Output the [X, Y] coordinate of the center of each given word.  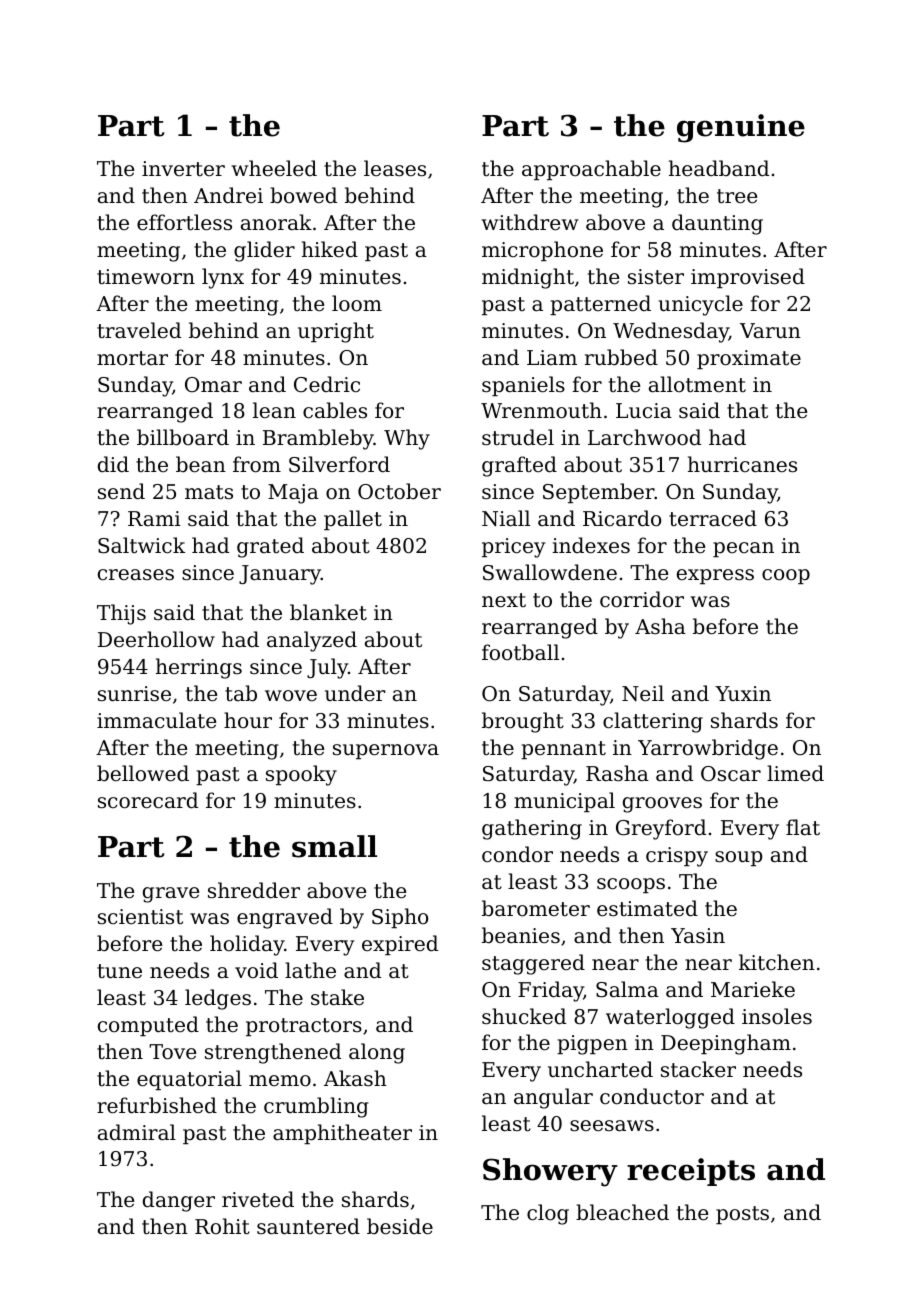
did [113, 464]
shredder [254, 890]
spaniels [523, 386]
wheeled [274, 168]
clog [548, 1214]
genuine [741, 128]
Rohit [222, 1226]
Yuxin [743, 693]
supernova [386, 751]
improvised [748, 278]
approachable [591, 170]
